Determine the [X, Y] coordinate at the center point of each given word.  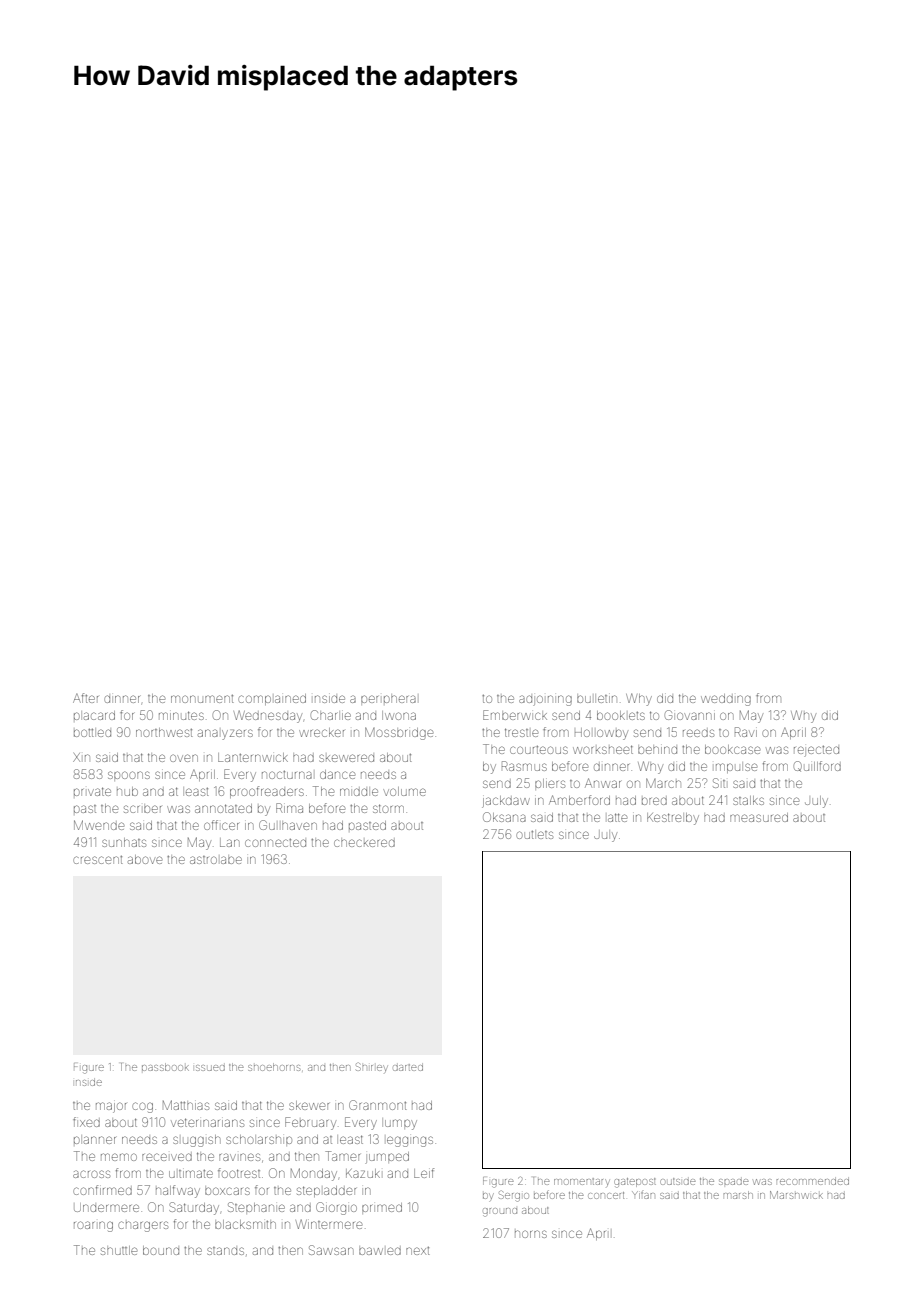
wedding [726, 700]
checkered [364, 843]
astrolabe [216, 860]
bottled [92, 733]
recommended [813, 1182]
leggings [410, 1141]
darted [408, 1067]
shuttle [119, 1250]
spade [734, 1182]
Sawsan [331, 1250]
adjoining [545, 700]
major [111, 1107]
